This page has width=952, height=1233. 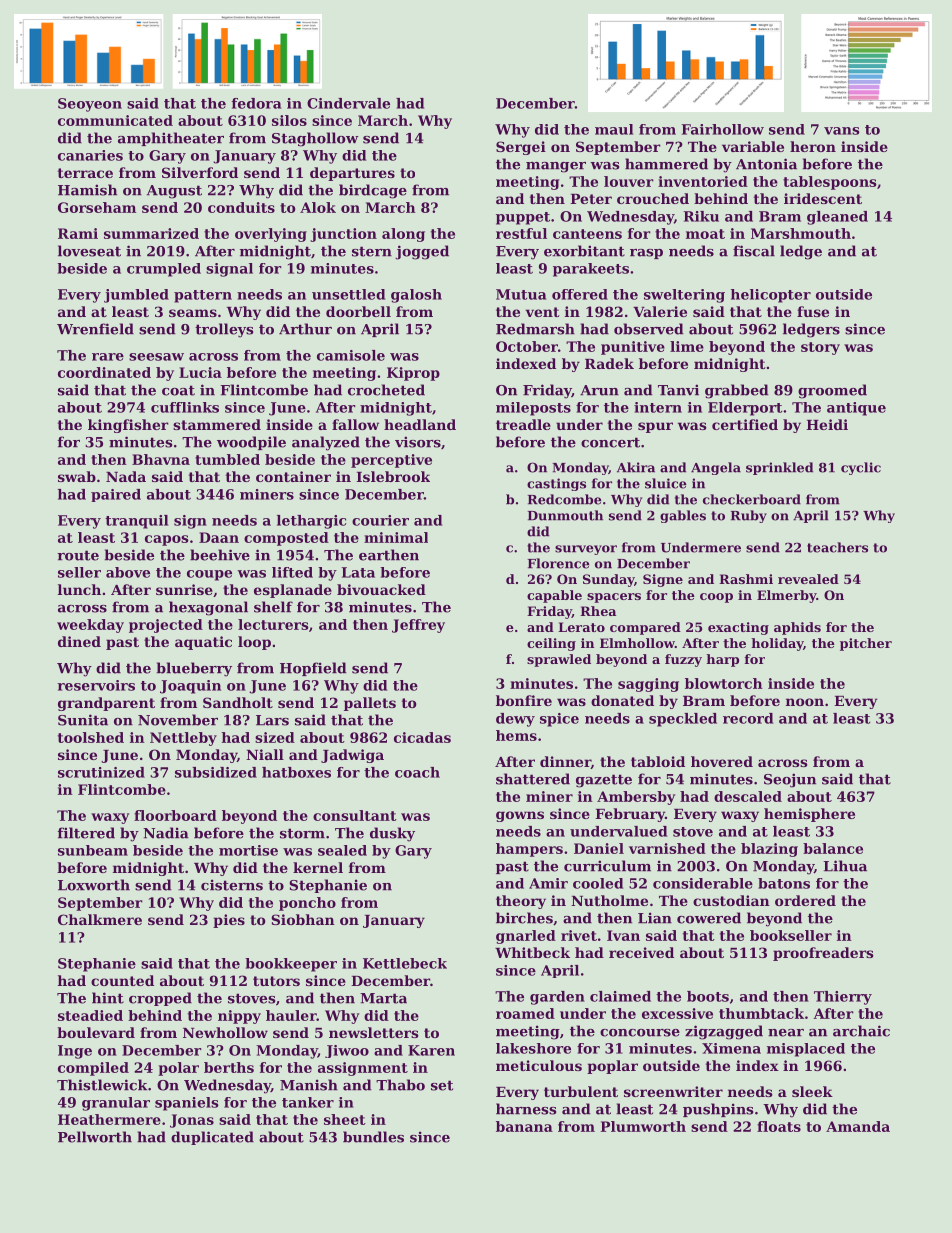 What do you see at coordinates (256, 103) in the page?
I see `fedora` at bounding box center [256, 103].
